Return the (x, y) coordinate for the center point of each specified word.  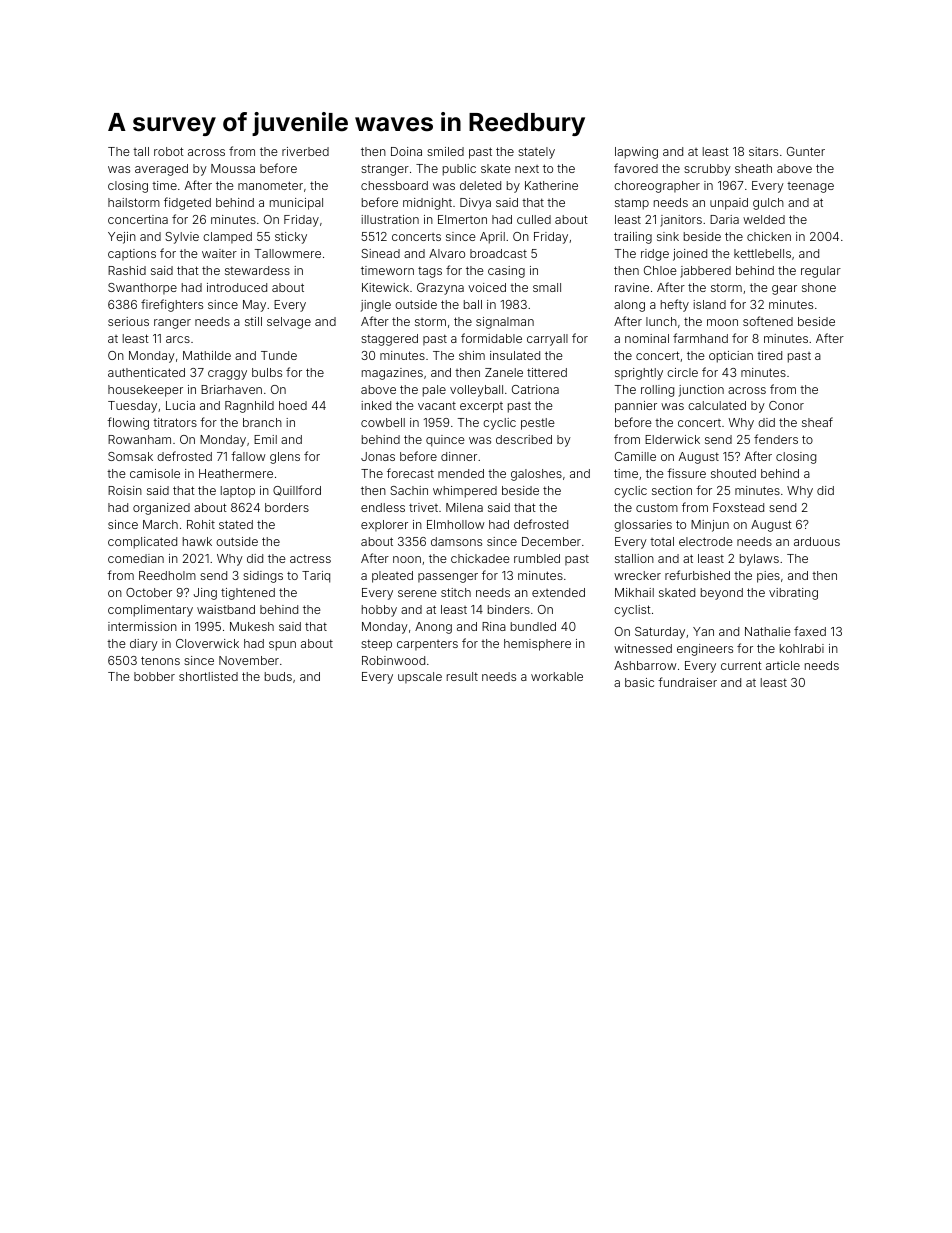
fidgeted (187, 203)
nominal (647, 338)
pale (434, 391)
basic (639, 682)
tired (769, 355)
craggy (227, 375)
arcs (178, 339)
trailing (633, 238)
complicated (142, 543)
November (249, 660)
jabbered (705, 272)
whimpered (465, 492)
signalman (505, 323)
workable (557, 676)
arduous (817, 541)
